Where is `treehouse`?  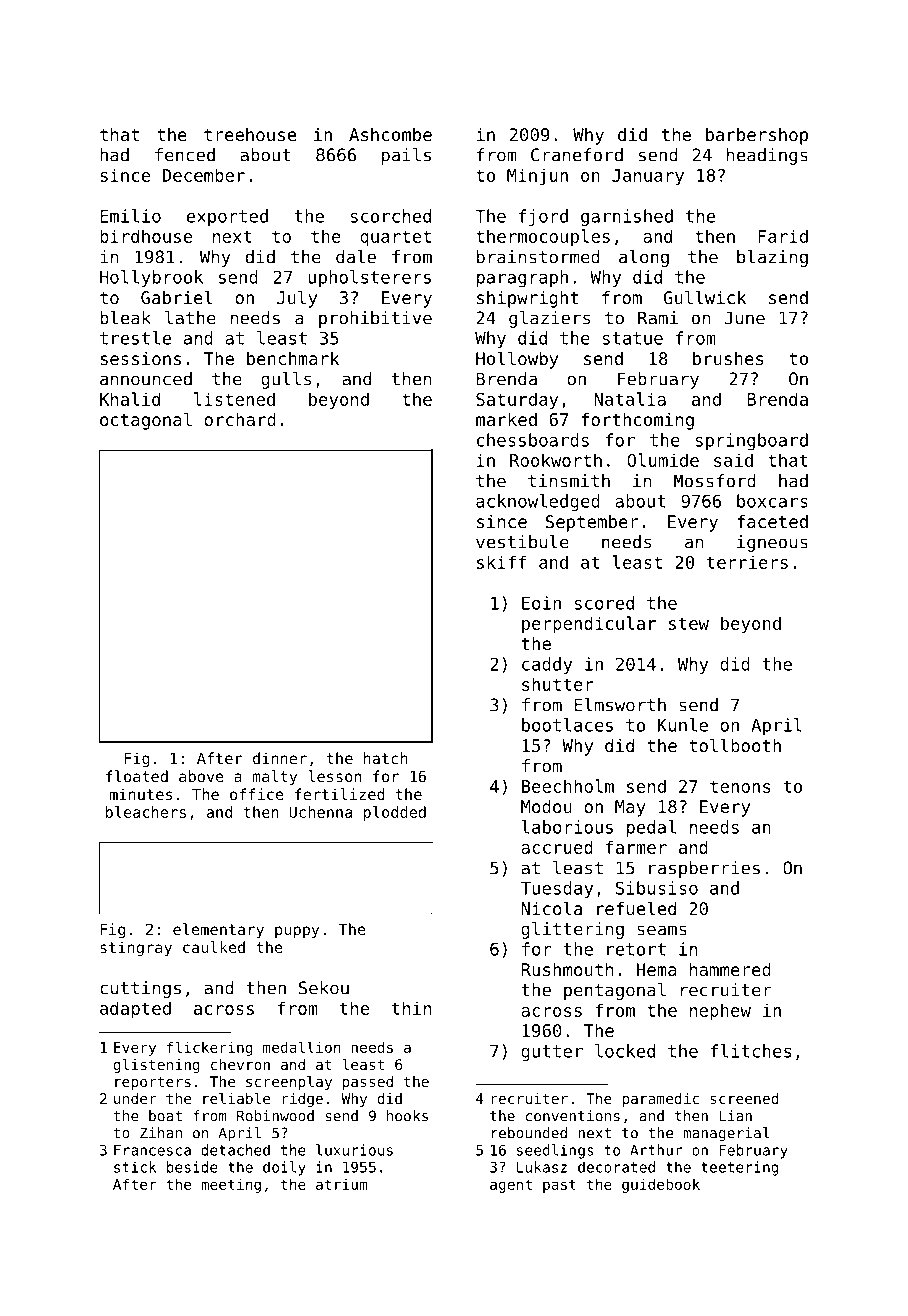
treehouse is located at coordinates (250, 134).
